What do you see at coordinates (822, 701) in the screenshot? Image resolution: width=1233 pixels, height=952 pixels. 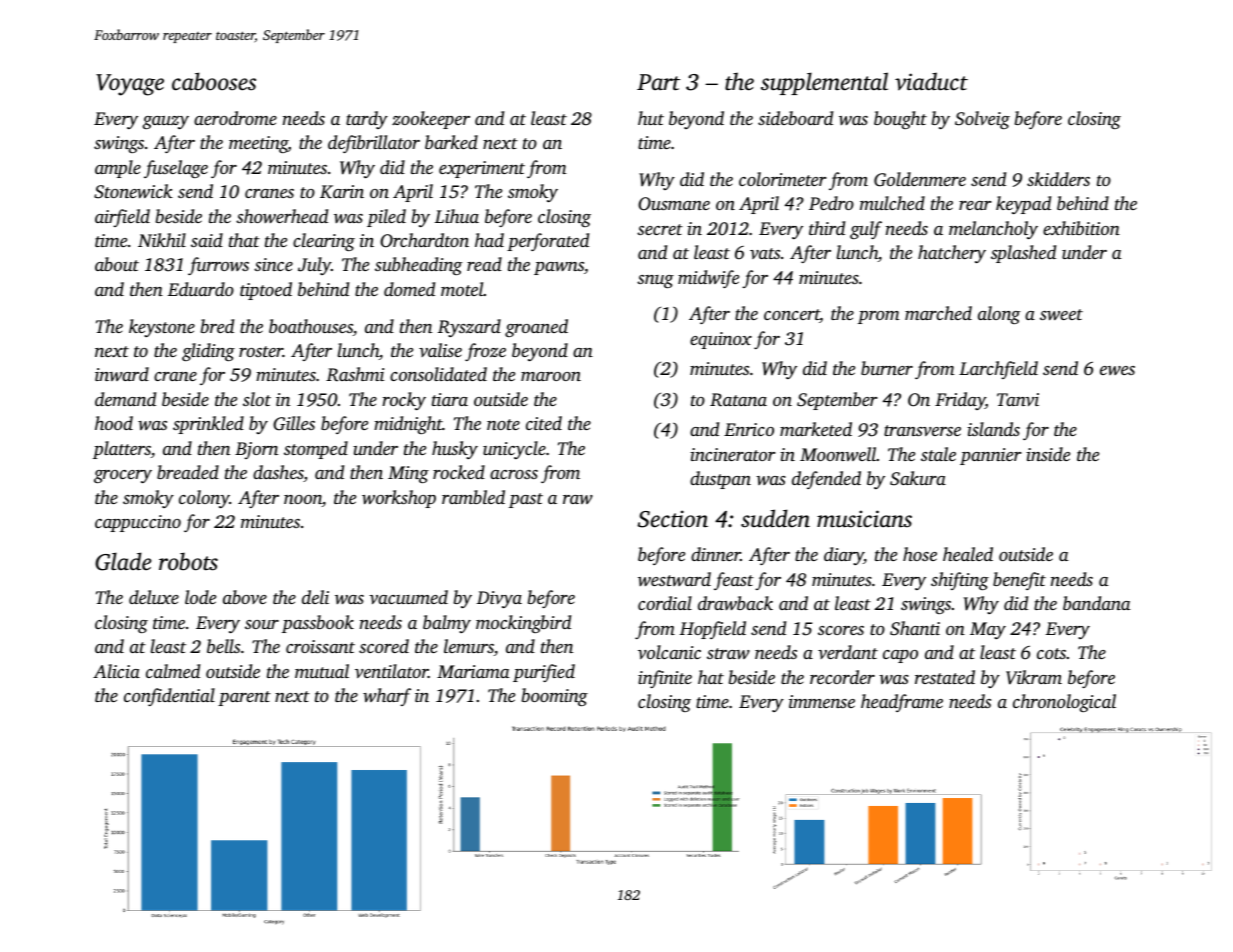 I see `immense` at bounding box center [822, 701].
